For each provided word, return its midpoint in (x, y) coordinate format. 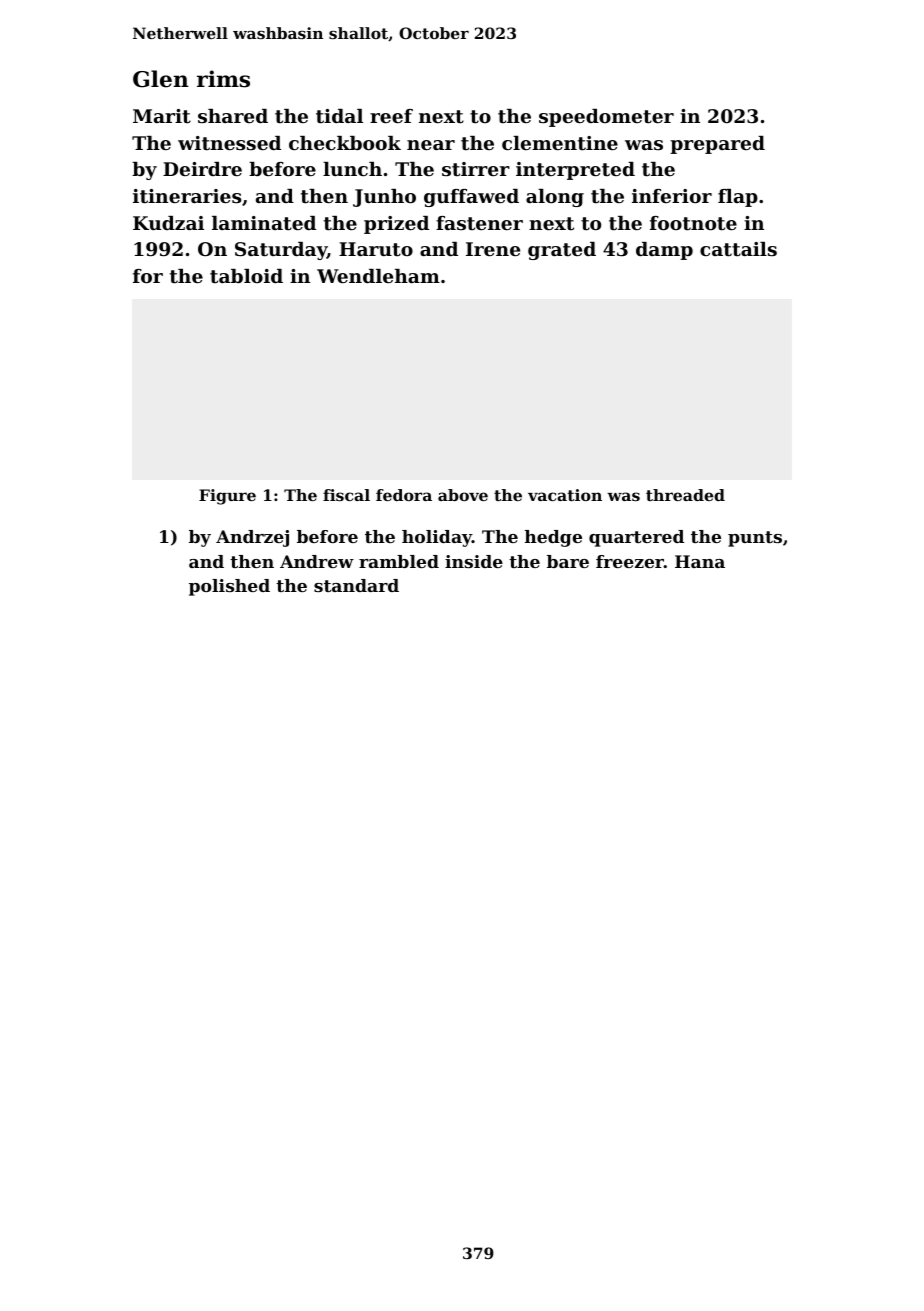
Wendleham (378, 276)
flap (738, 198)
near (431, 145)
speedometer (606, 118)
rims (223, 79)
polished (229, 587)
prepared (717, 145)
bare (568, 561)
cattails (738, 249)
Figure (227, 497)
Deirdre (202, 169)
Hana (700, 561)
